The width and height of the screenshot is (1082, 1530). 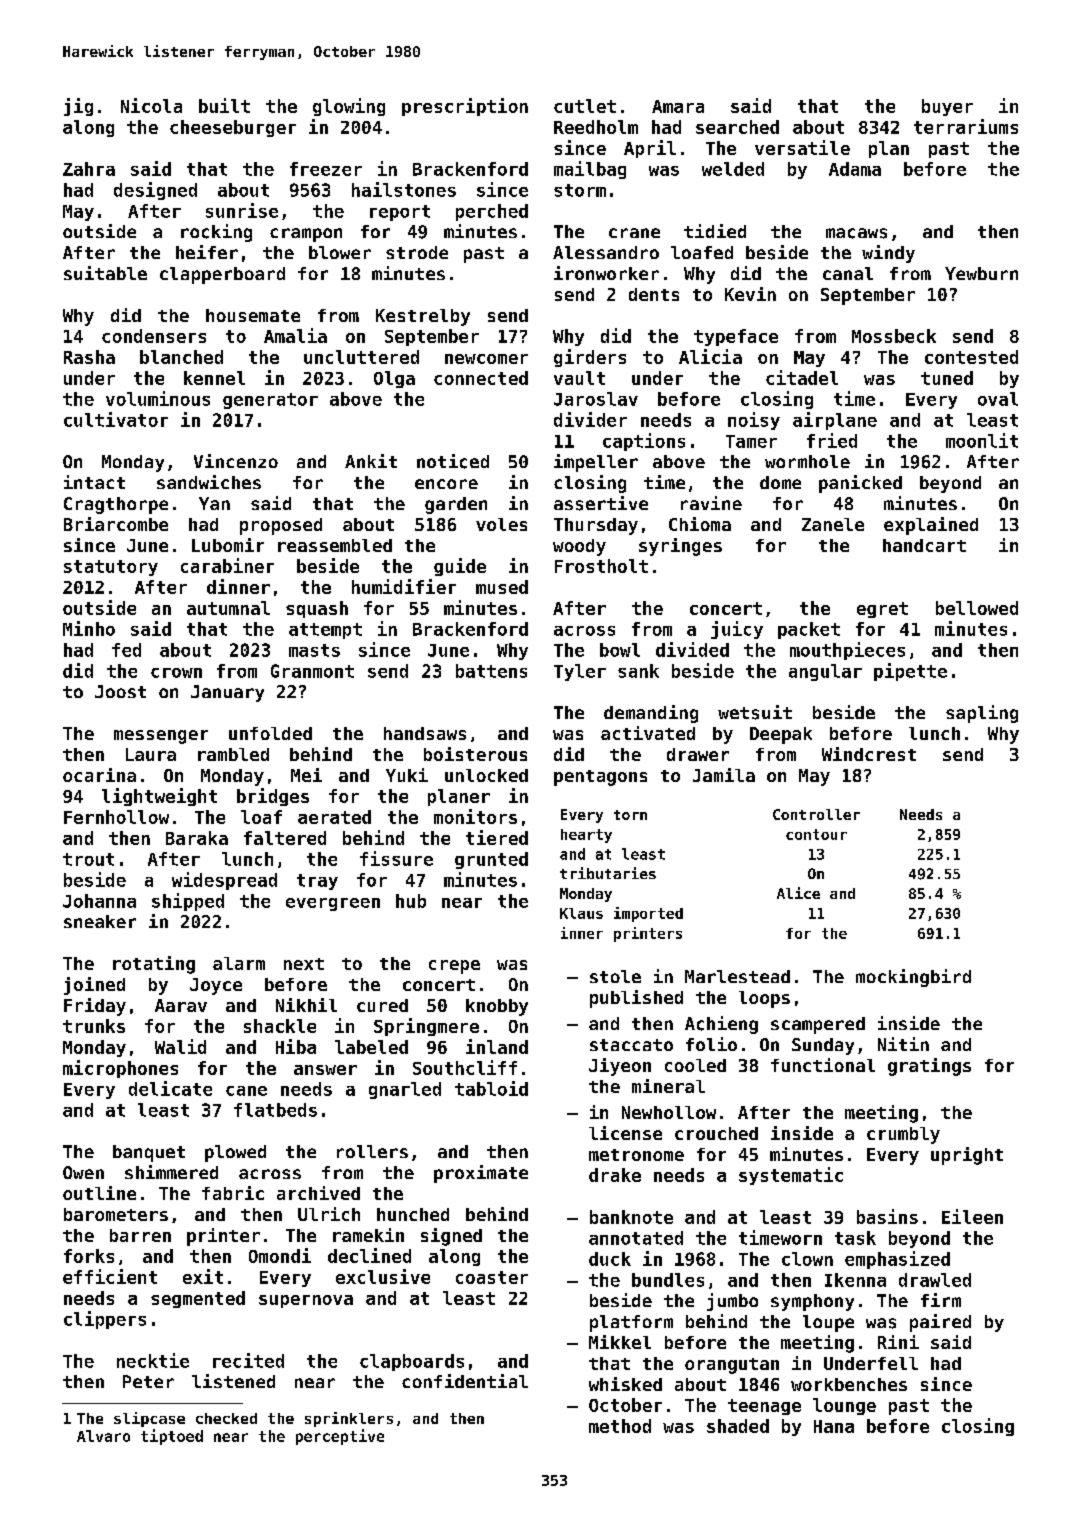 I want to click on mockingbird, so click(x=913, y=978).
